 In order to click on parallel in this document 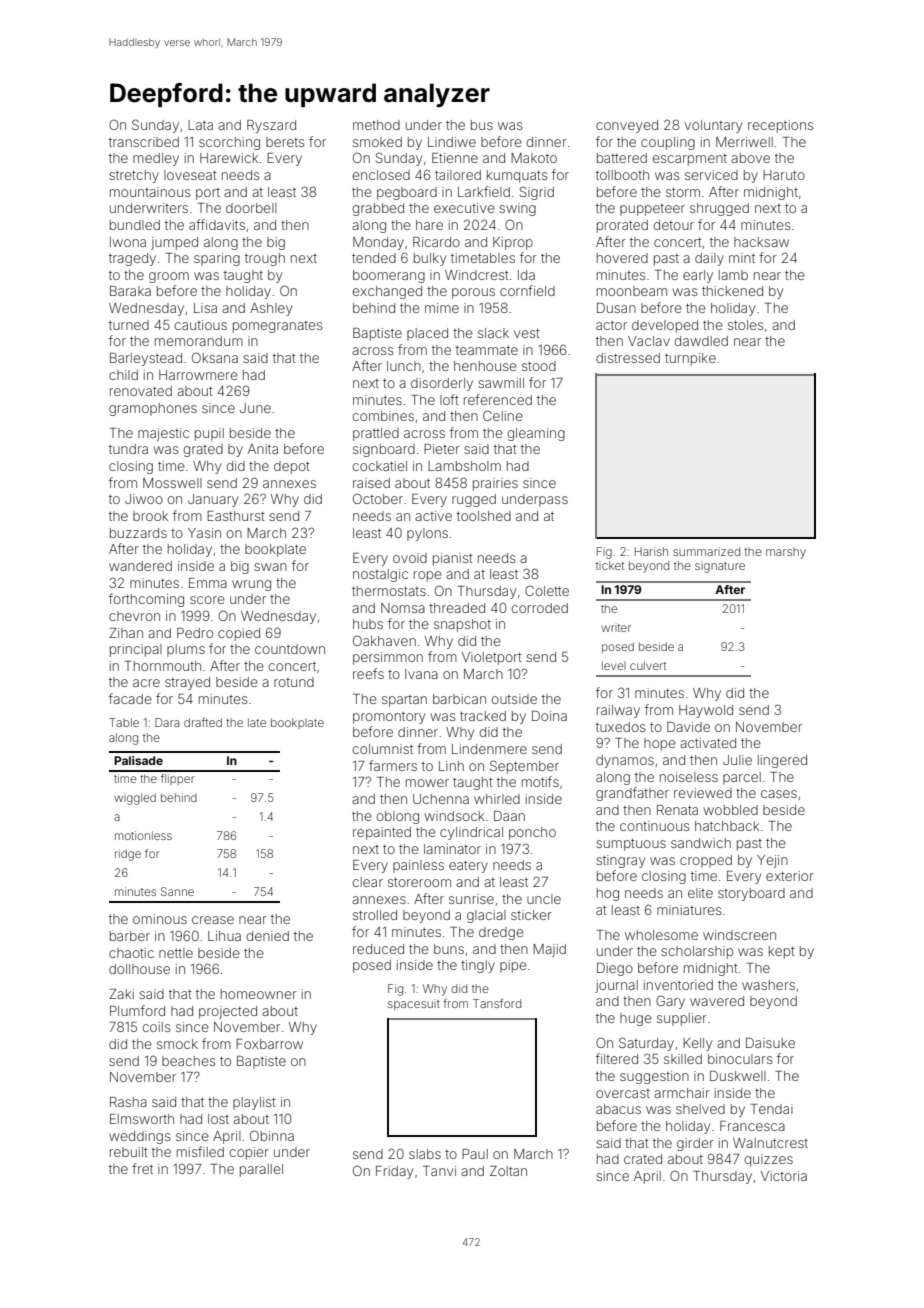, I will do `click(261, 1170)`.
